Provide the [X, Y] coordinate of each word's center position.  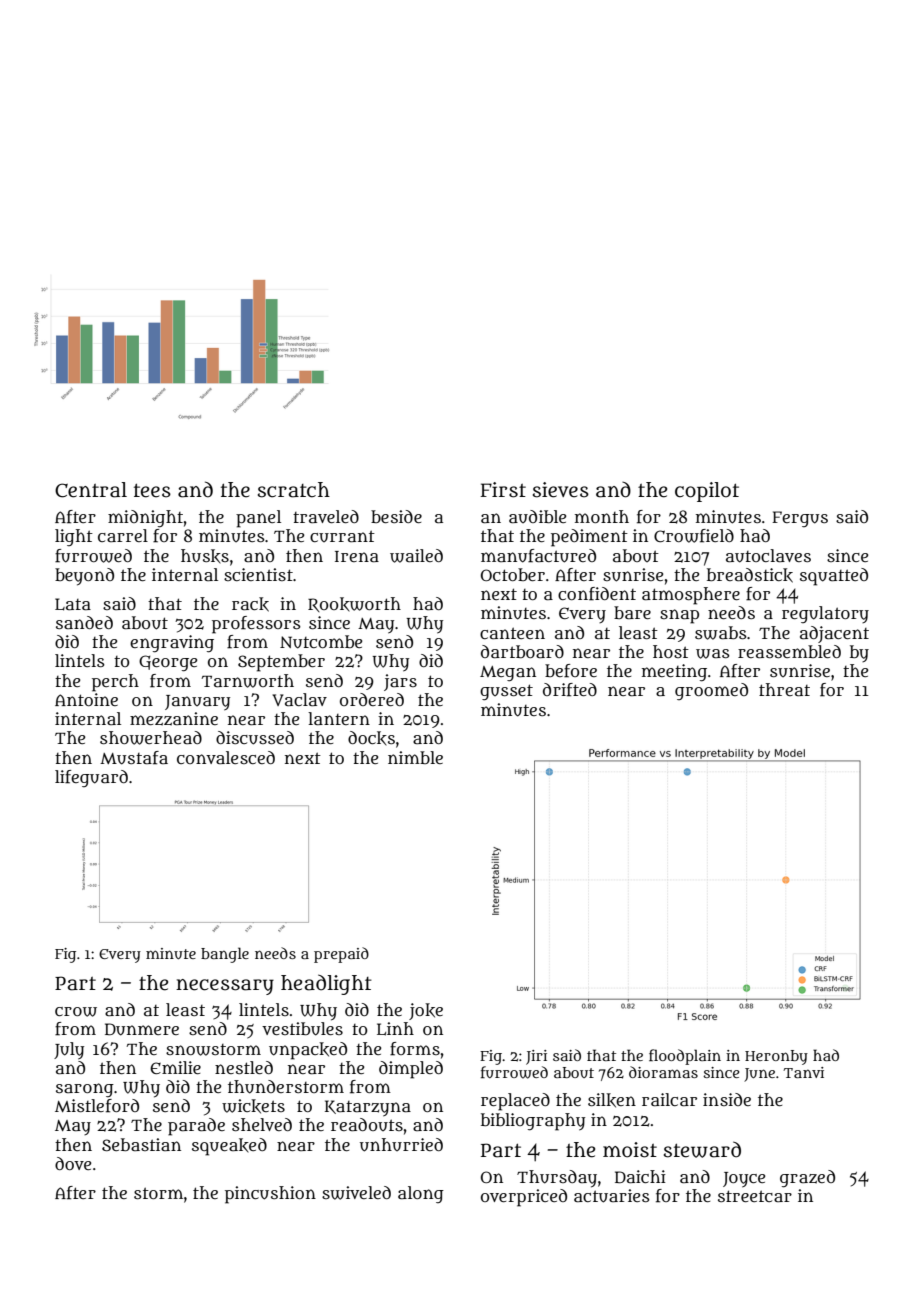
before [571, 671]
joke [426, 1011]
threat [784, 689]
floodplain [685, 1057]
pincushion [270, 1195]
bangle [225, 955]
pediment [589, 538]
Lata [73, 604]
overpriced [524, 1198]
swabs [721, 633]
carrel [123, 535]
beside [396, 516]
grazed [807, 1179]
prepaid [341, 955]
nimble [415, 757]
